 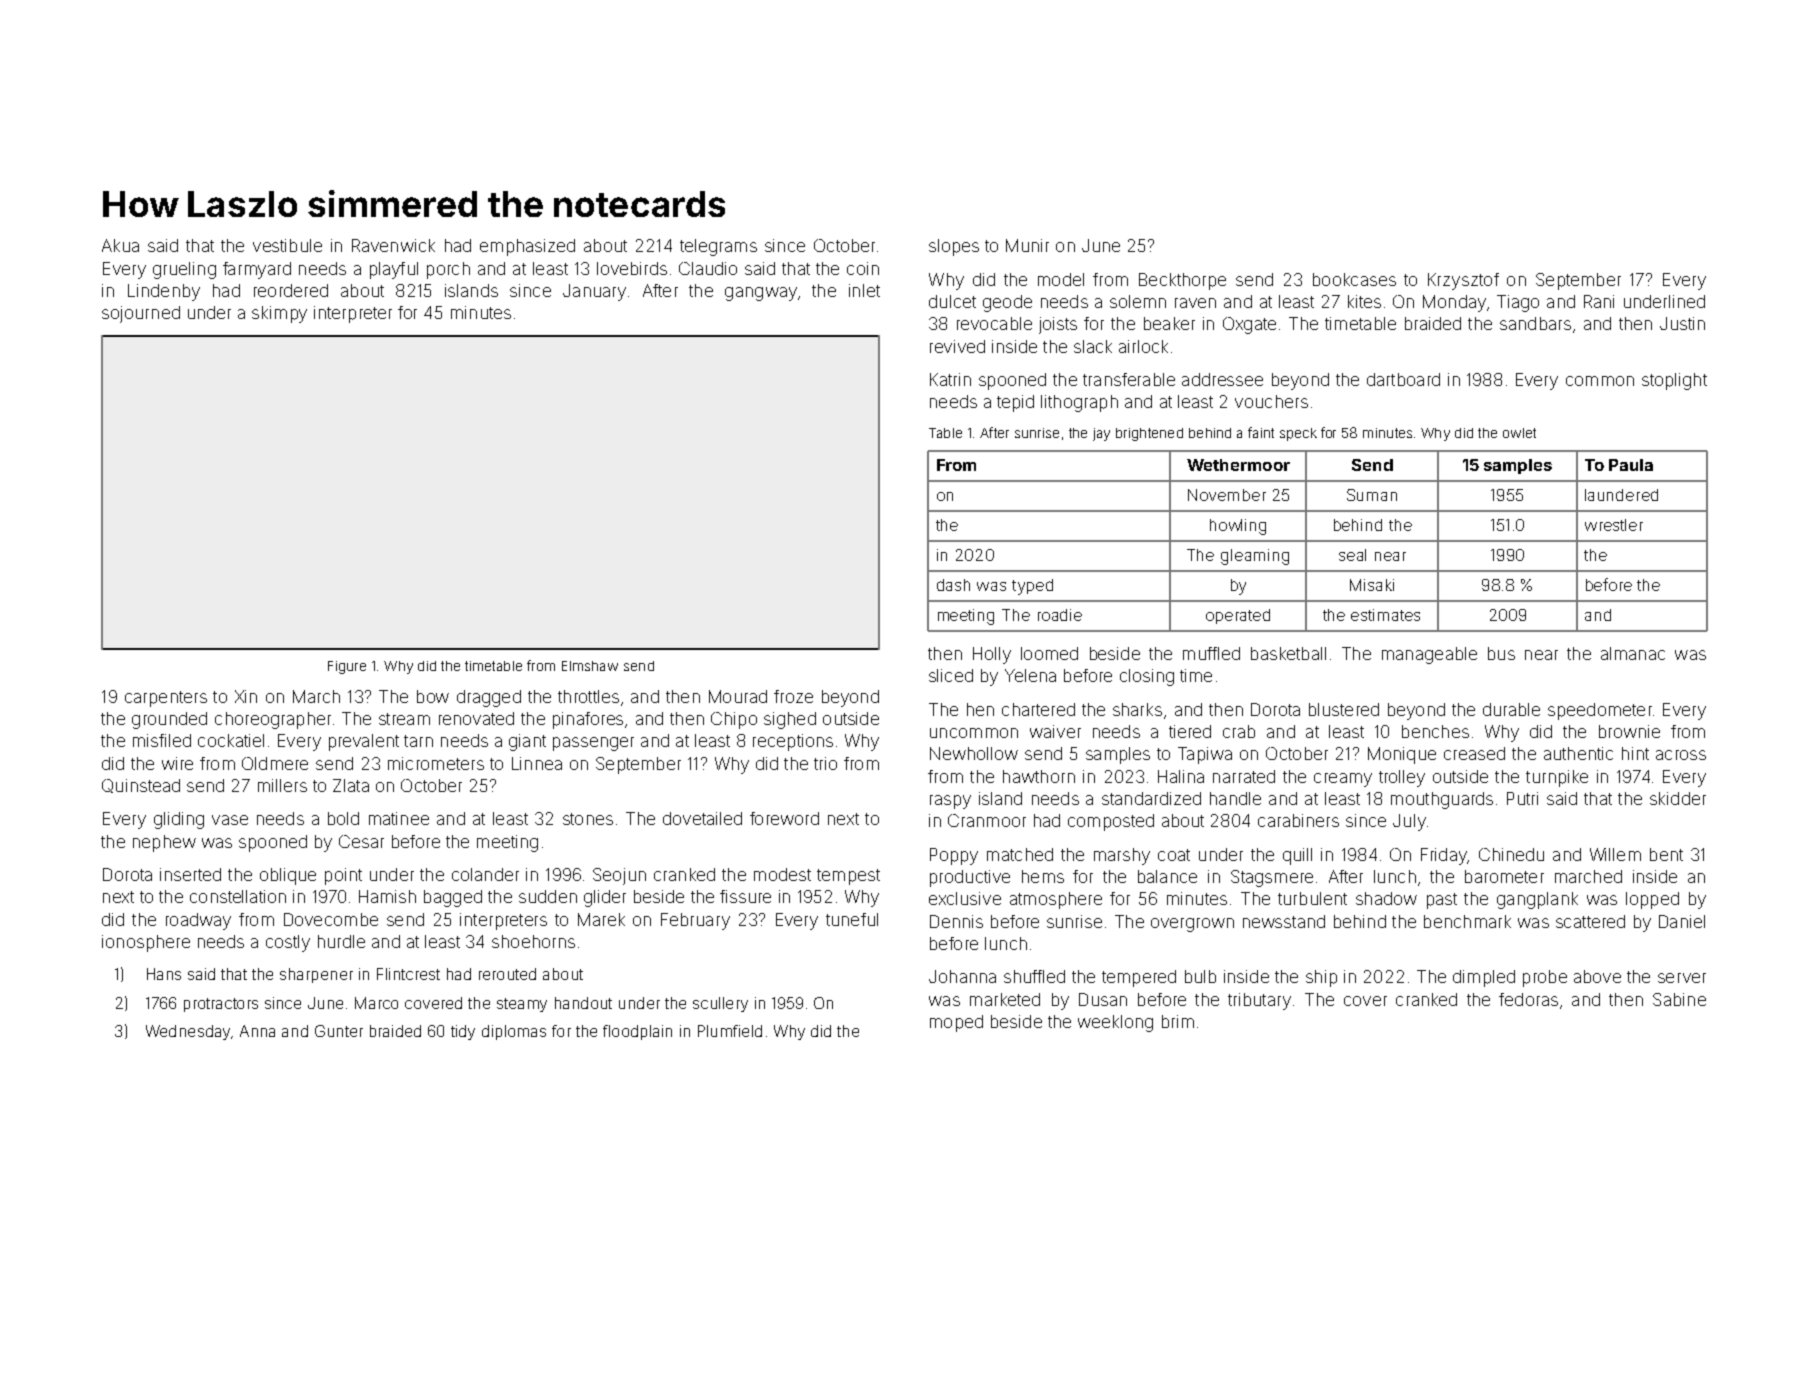 I want to click on gleaming, so click(x=1255, y=557).
